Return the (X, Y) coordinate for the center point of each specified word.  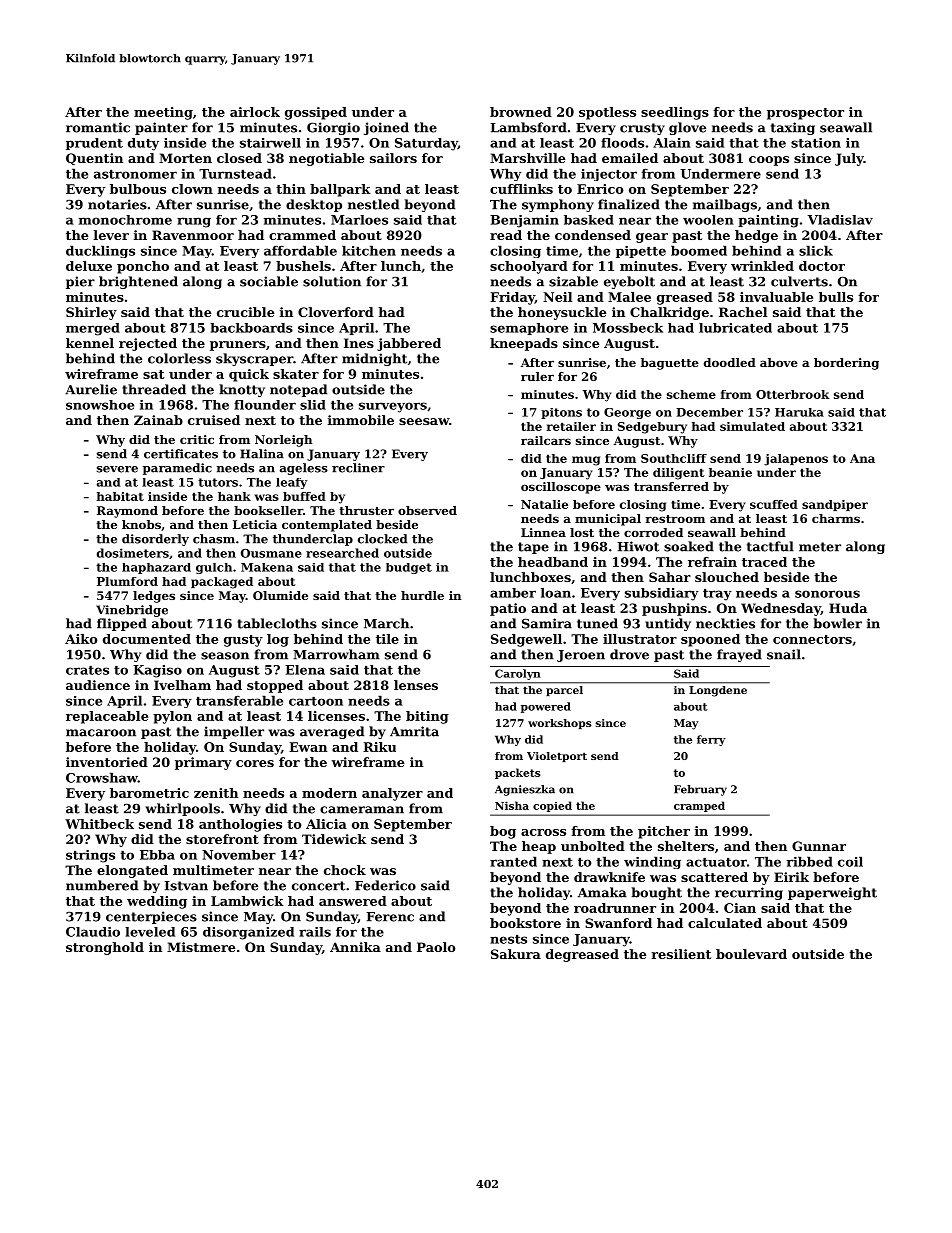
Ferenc (390, 917)
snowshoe (100, 405)
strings (90, 856)
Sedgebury (652, 428)
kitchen (369, 250)
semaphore (529, 329)
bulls (836, 297)
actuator (716, 862)
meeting (163, 113)
